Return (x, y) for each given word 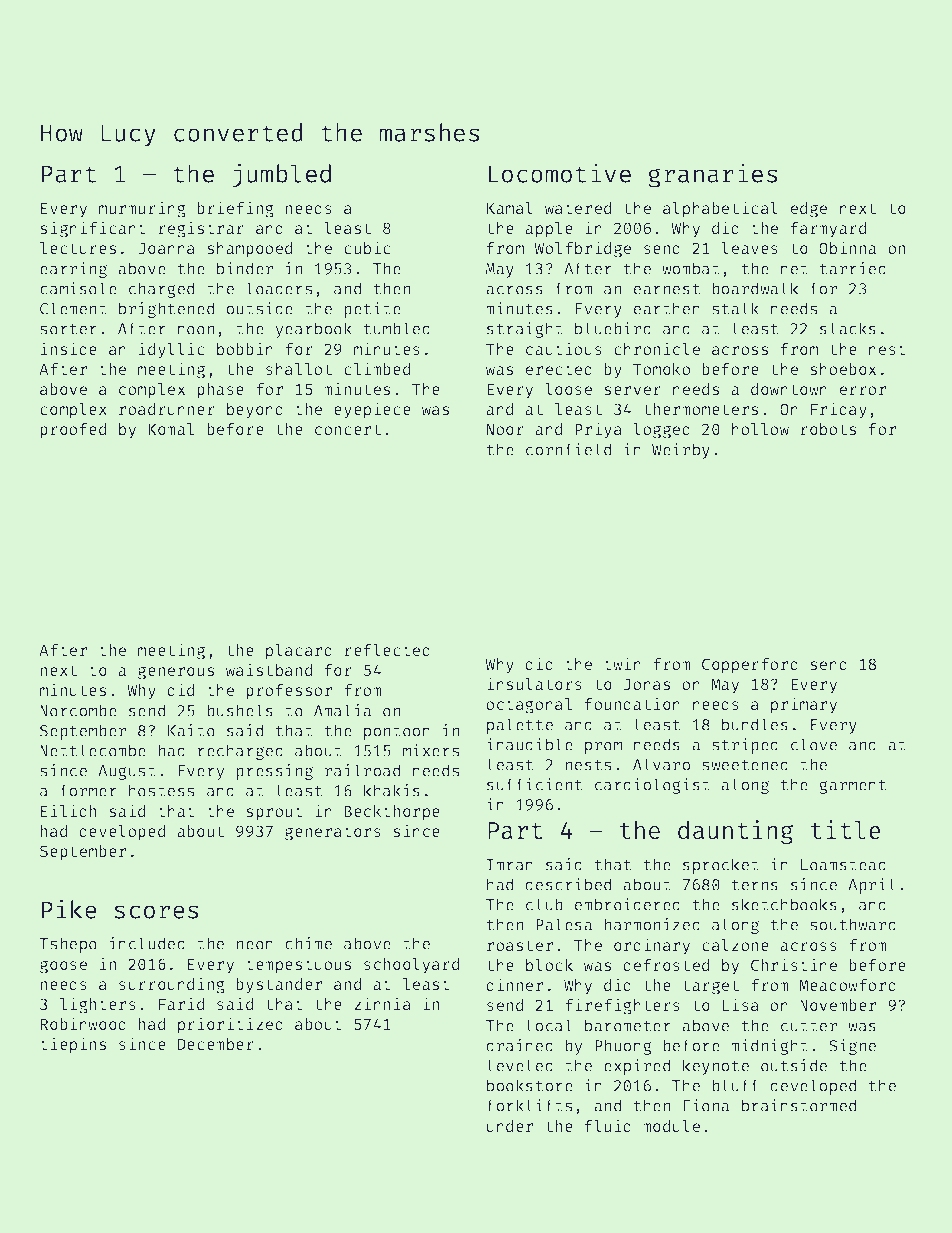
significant (92, 229)
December (216, 1044)
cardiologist (652, 786)
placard (299, 652)
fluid (608, 1125)
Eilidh (68, 810)
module (671, 1126)
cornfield (568, 449)
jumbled (282, 175)
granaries (712, 175)
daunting (735, 832)
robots (828, 429)
